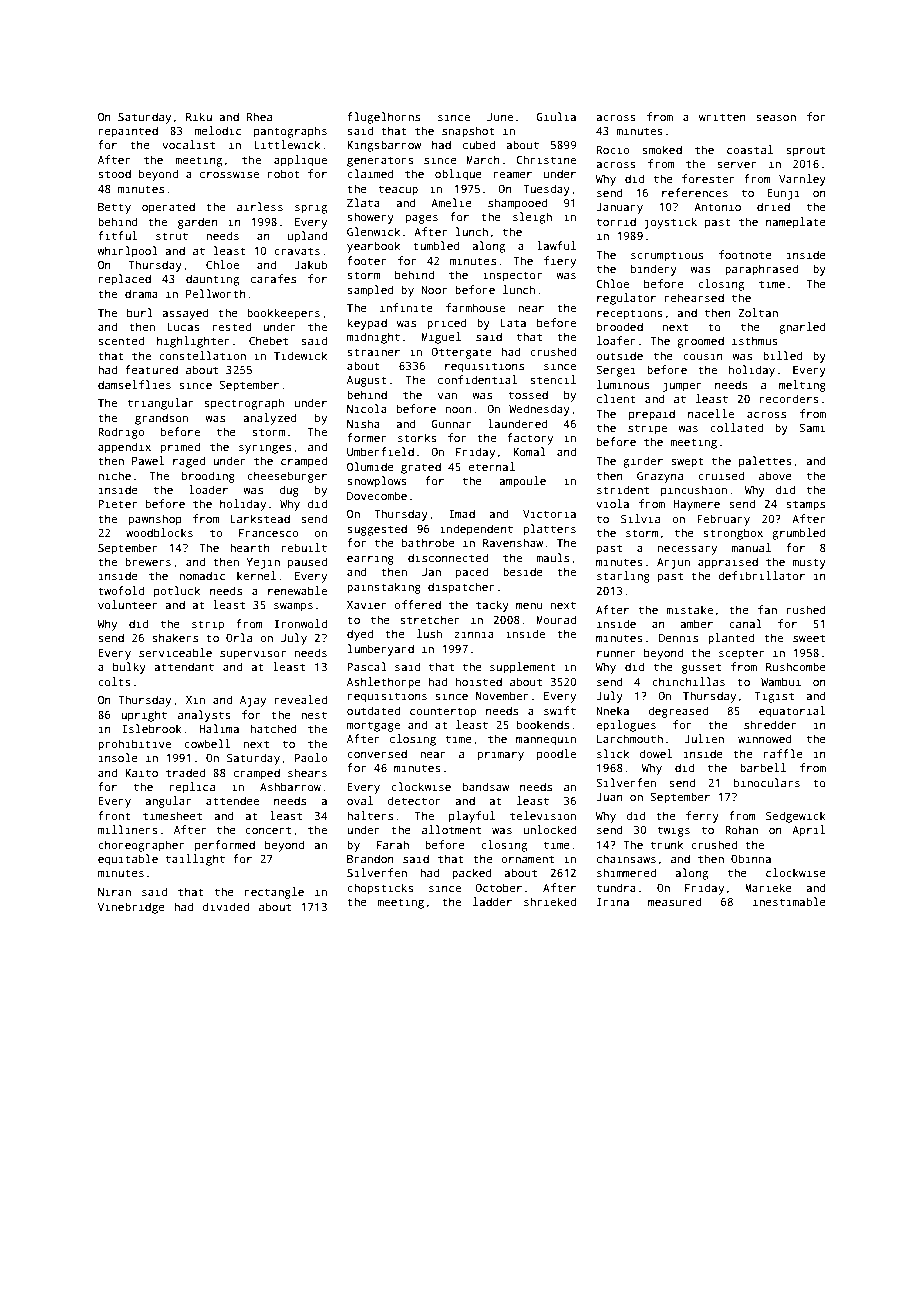 The height and width of the page is (1308, 924). What do you see at coordinates (195, 860) in the page?
I see `taillight` at bounding box center [195, 860].
